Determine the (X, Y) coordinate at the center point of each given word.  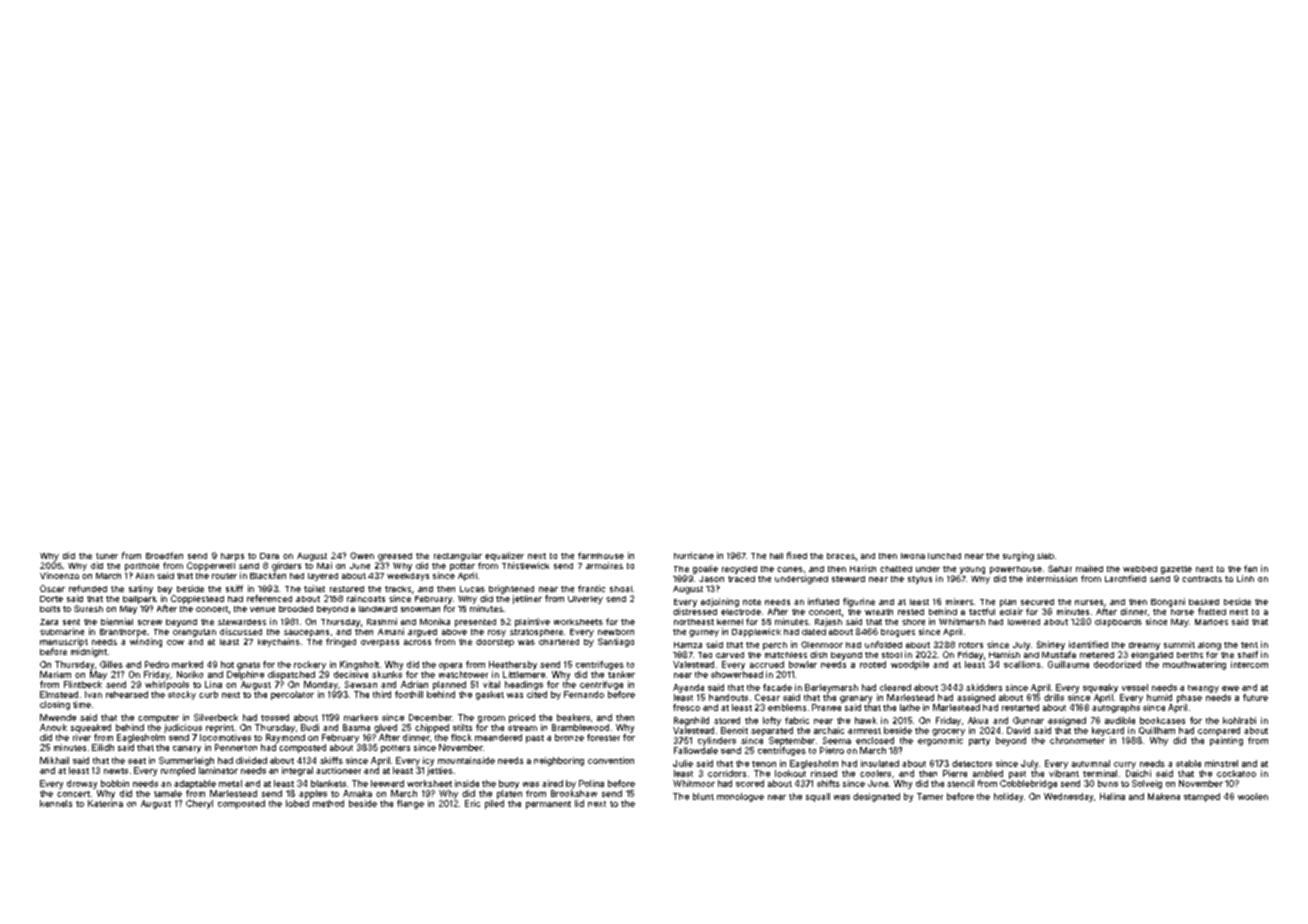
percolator (292, 695)
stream (522, 728)
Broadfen (164, 555)
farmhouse (601, 555)
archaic (829, 730)
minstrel (1221, 763)
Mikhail (54, 760)
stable (1188, 763)
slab (1045, 556)
